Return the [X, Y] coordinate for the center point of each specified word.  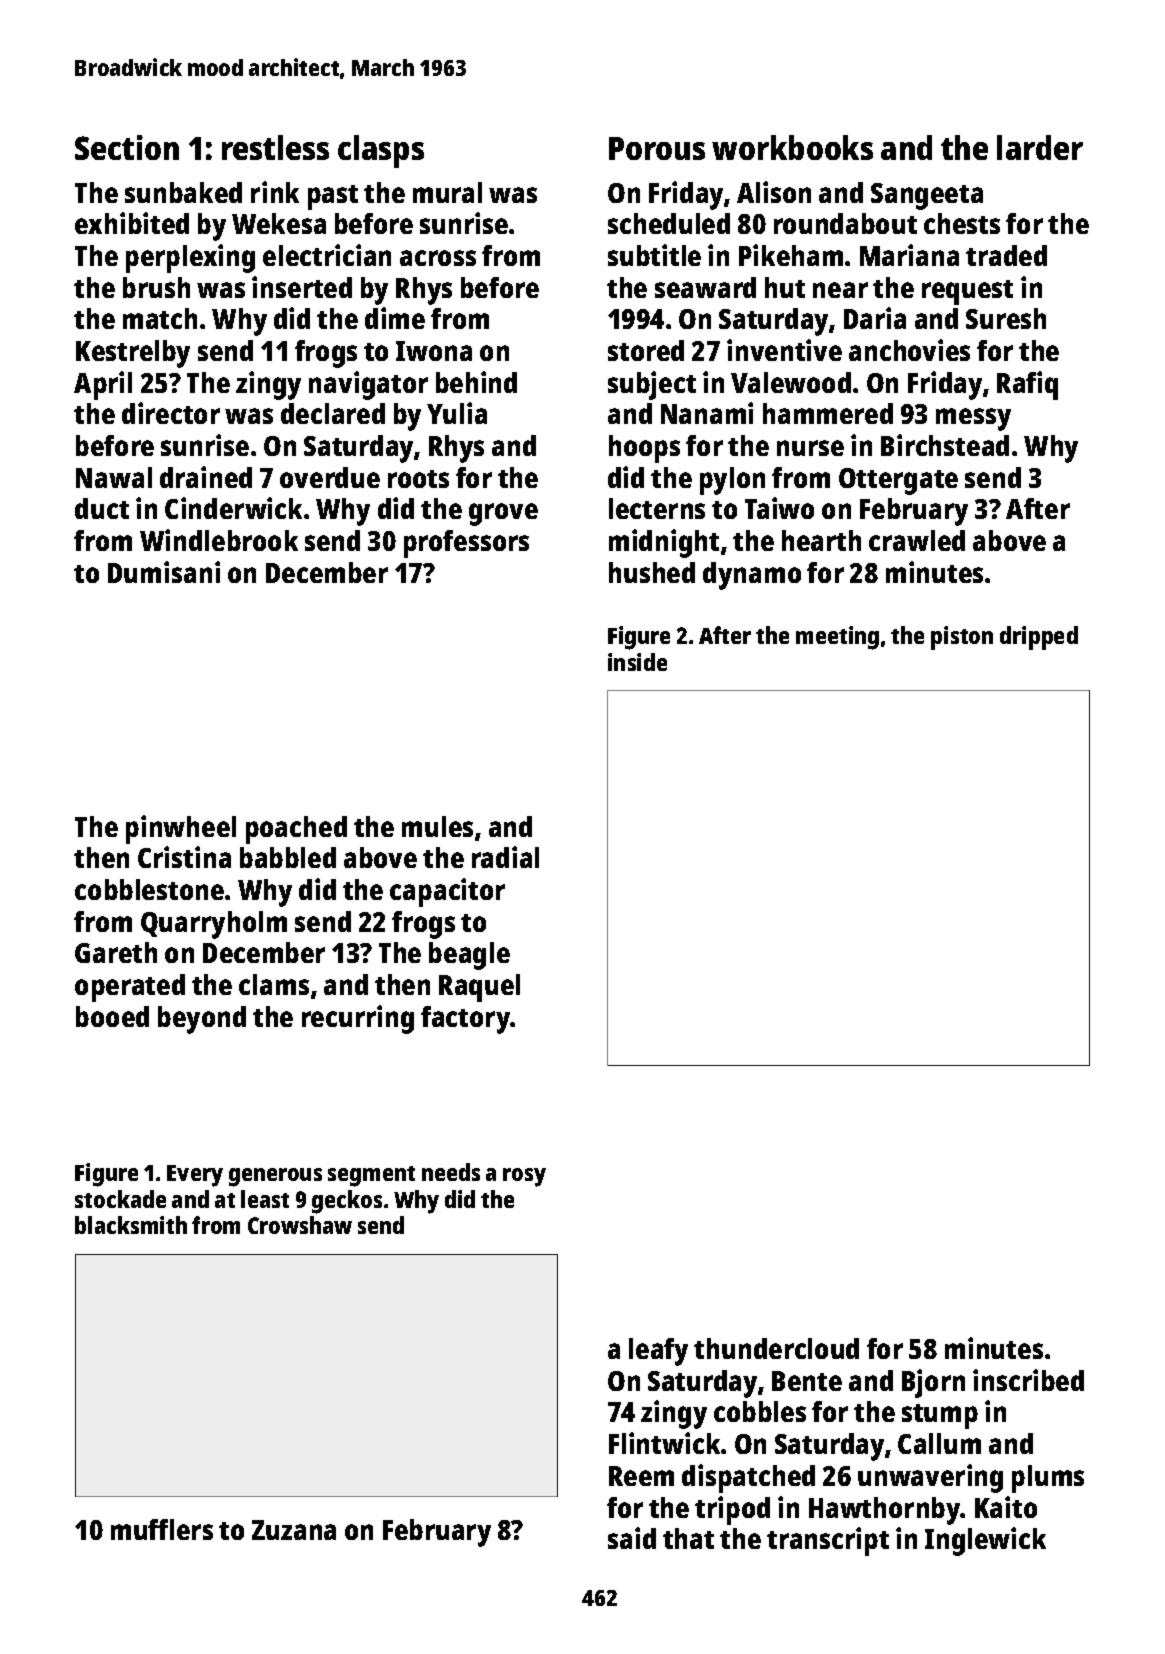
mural [447, 192]
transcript [828, 1541]
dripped [1039, 638]
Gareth [116, 952]
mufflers [162, 1529]
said [632, 1538]
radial [505, 857]
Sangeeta [927, 196]
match [160, 318]
